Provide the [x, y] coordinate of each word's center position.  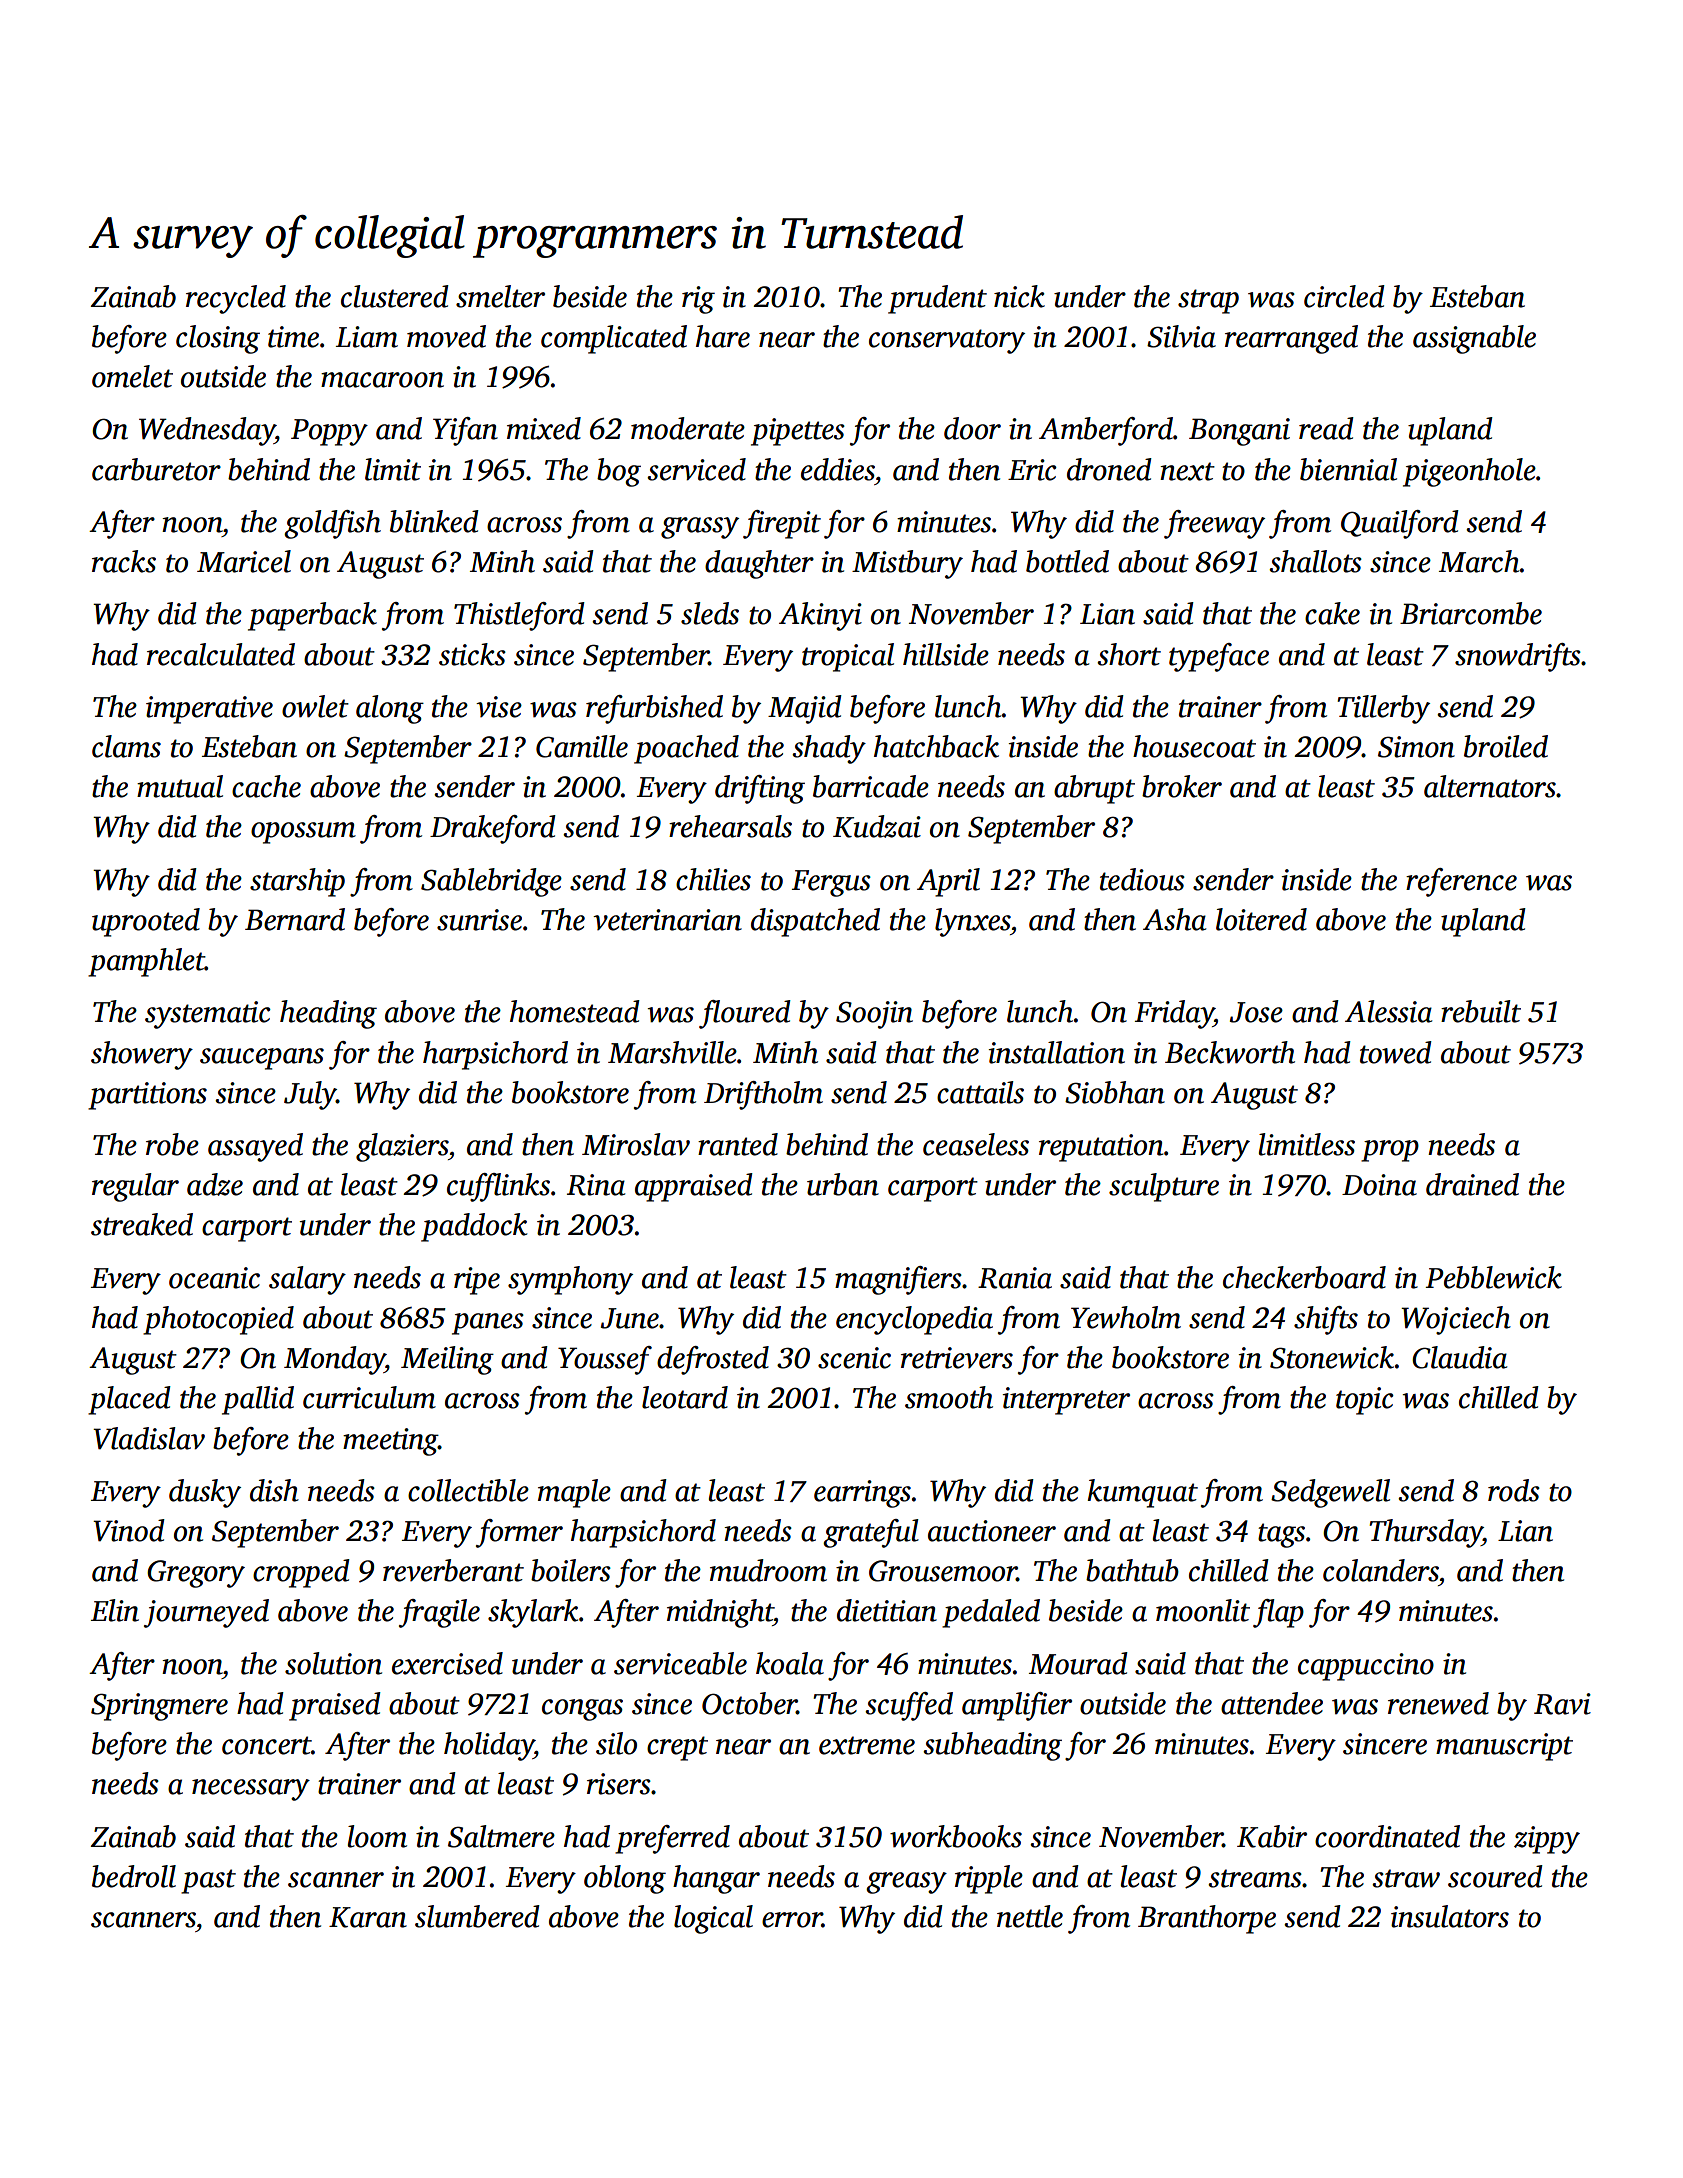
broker [1182, 786]
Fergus [831, 883]
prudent [937, 299]
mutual [180, 786]
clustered [395, 296]
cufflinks [498, 1187]
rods [1514, 1490]
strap [1208, 301]
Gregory [196, 1574]
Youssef [605, 1360]
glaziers [402, 1147]
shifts [1326, 1320]
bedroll [134, 1876]
